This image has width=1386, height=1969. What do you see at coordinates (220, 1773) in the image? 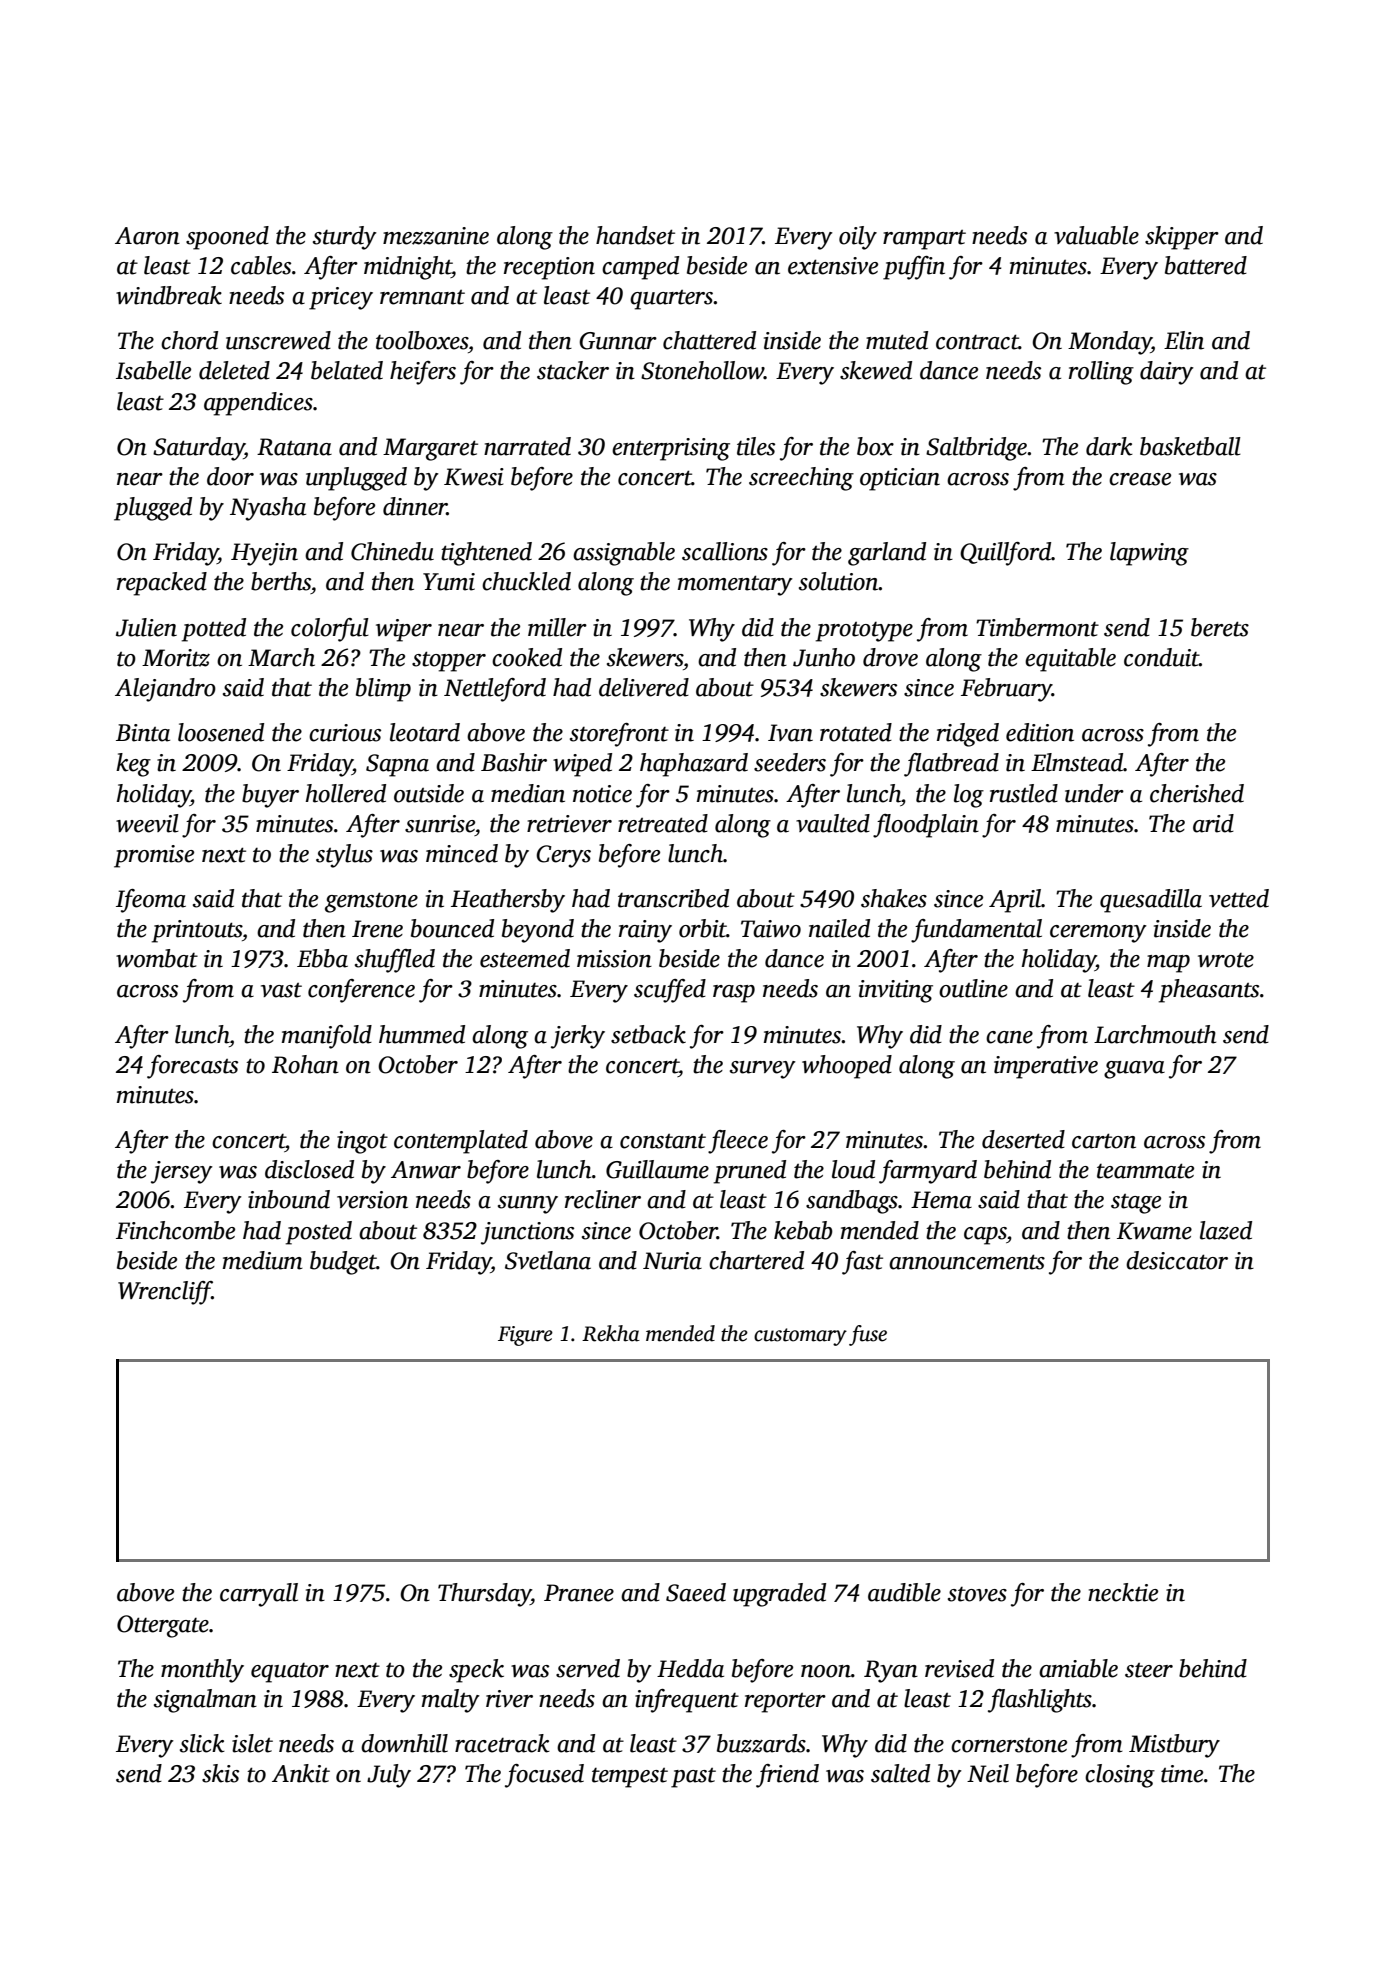
I see `skis` at bounding box center [220, 1773].
